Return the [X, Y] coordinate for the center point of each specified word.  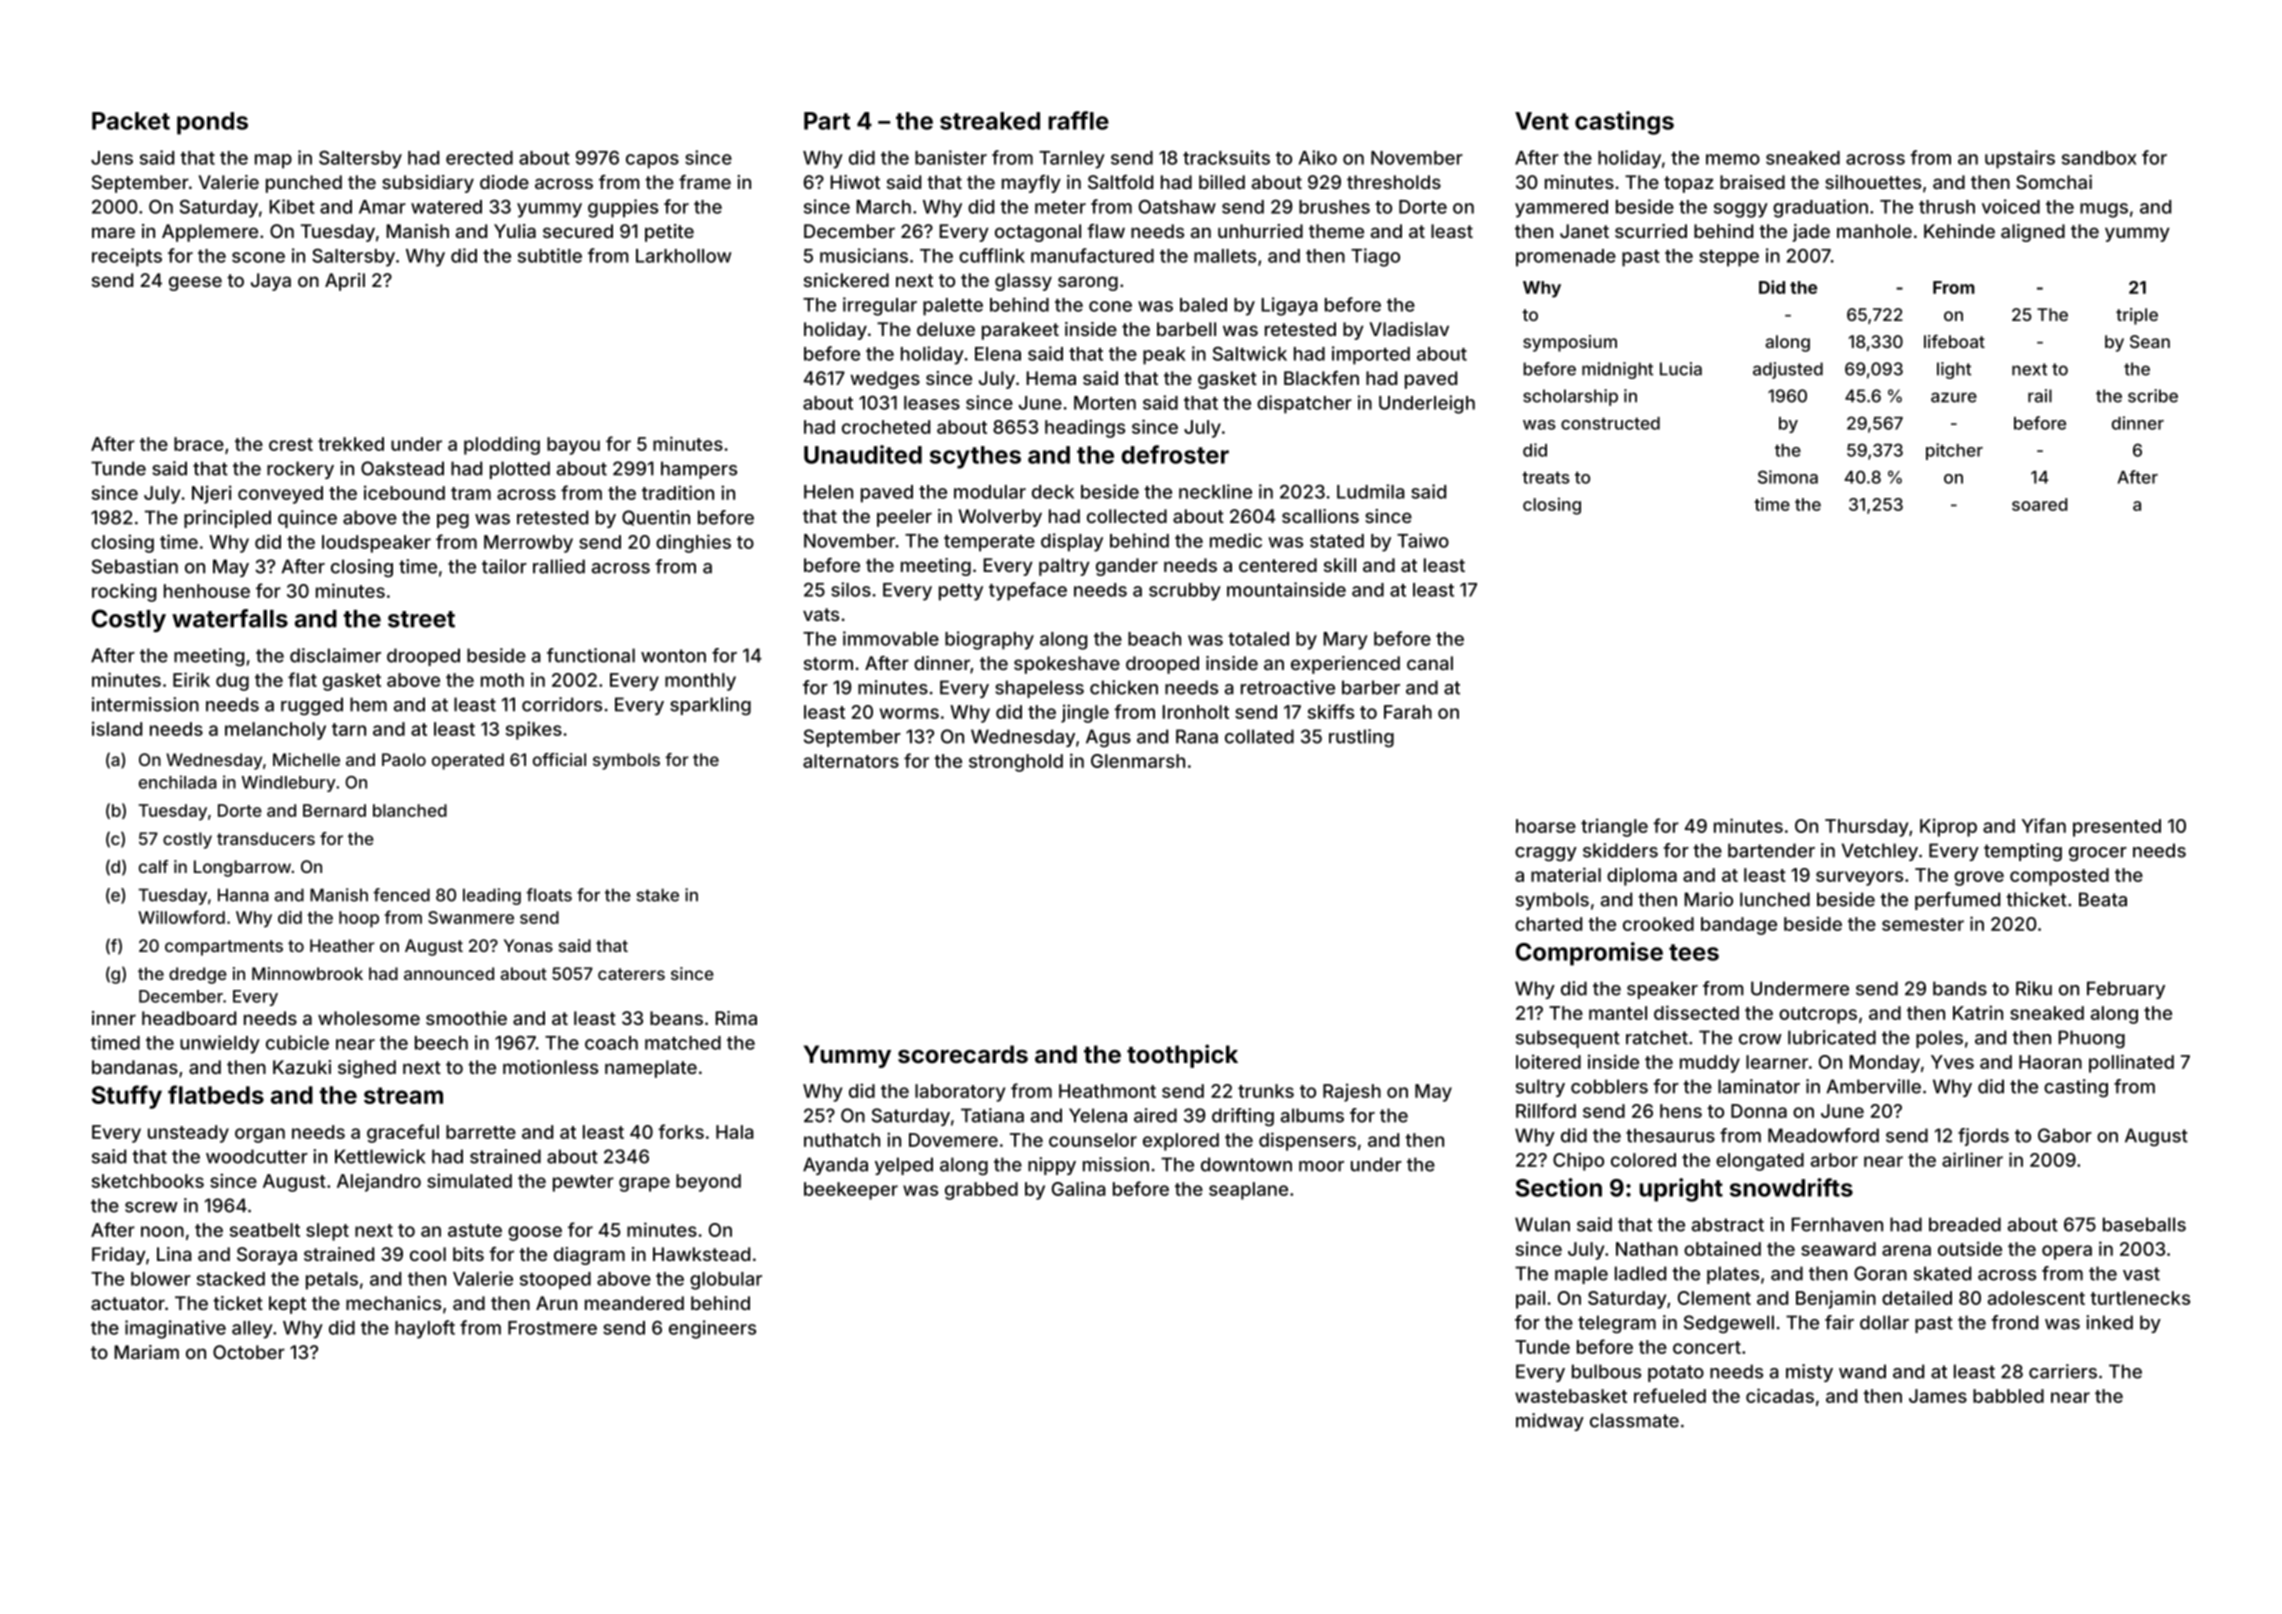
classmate [1634, 1420]
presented [2117, 828]
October [249, 1352]
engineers [712, 1329]
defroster [1175, 454]
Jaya [271, 282]
